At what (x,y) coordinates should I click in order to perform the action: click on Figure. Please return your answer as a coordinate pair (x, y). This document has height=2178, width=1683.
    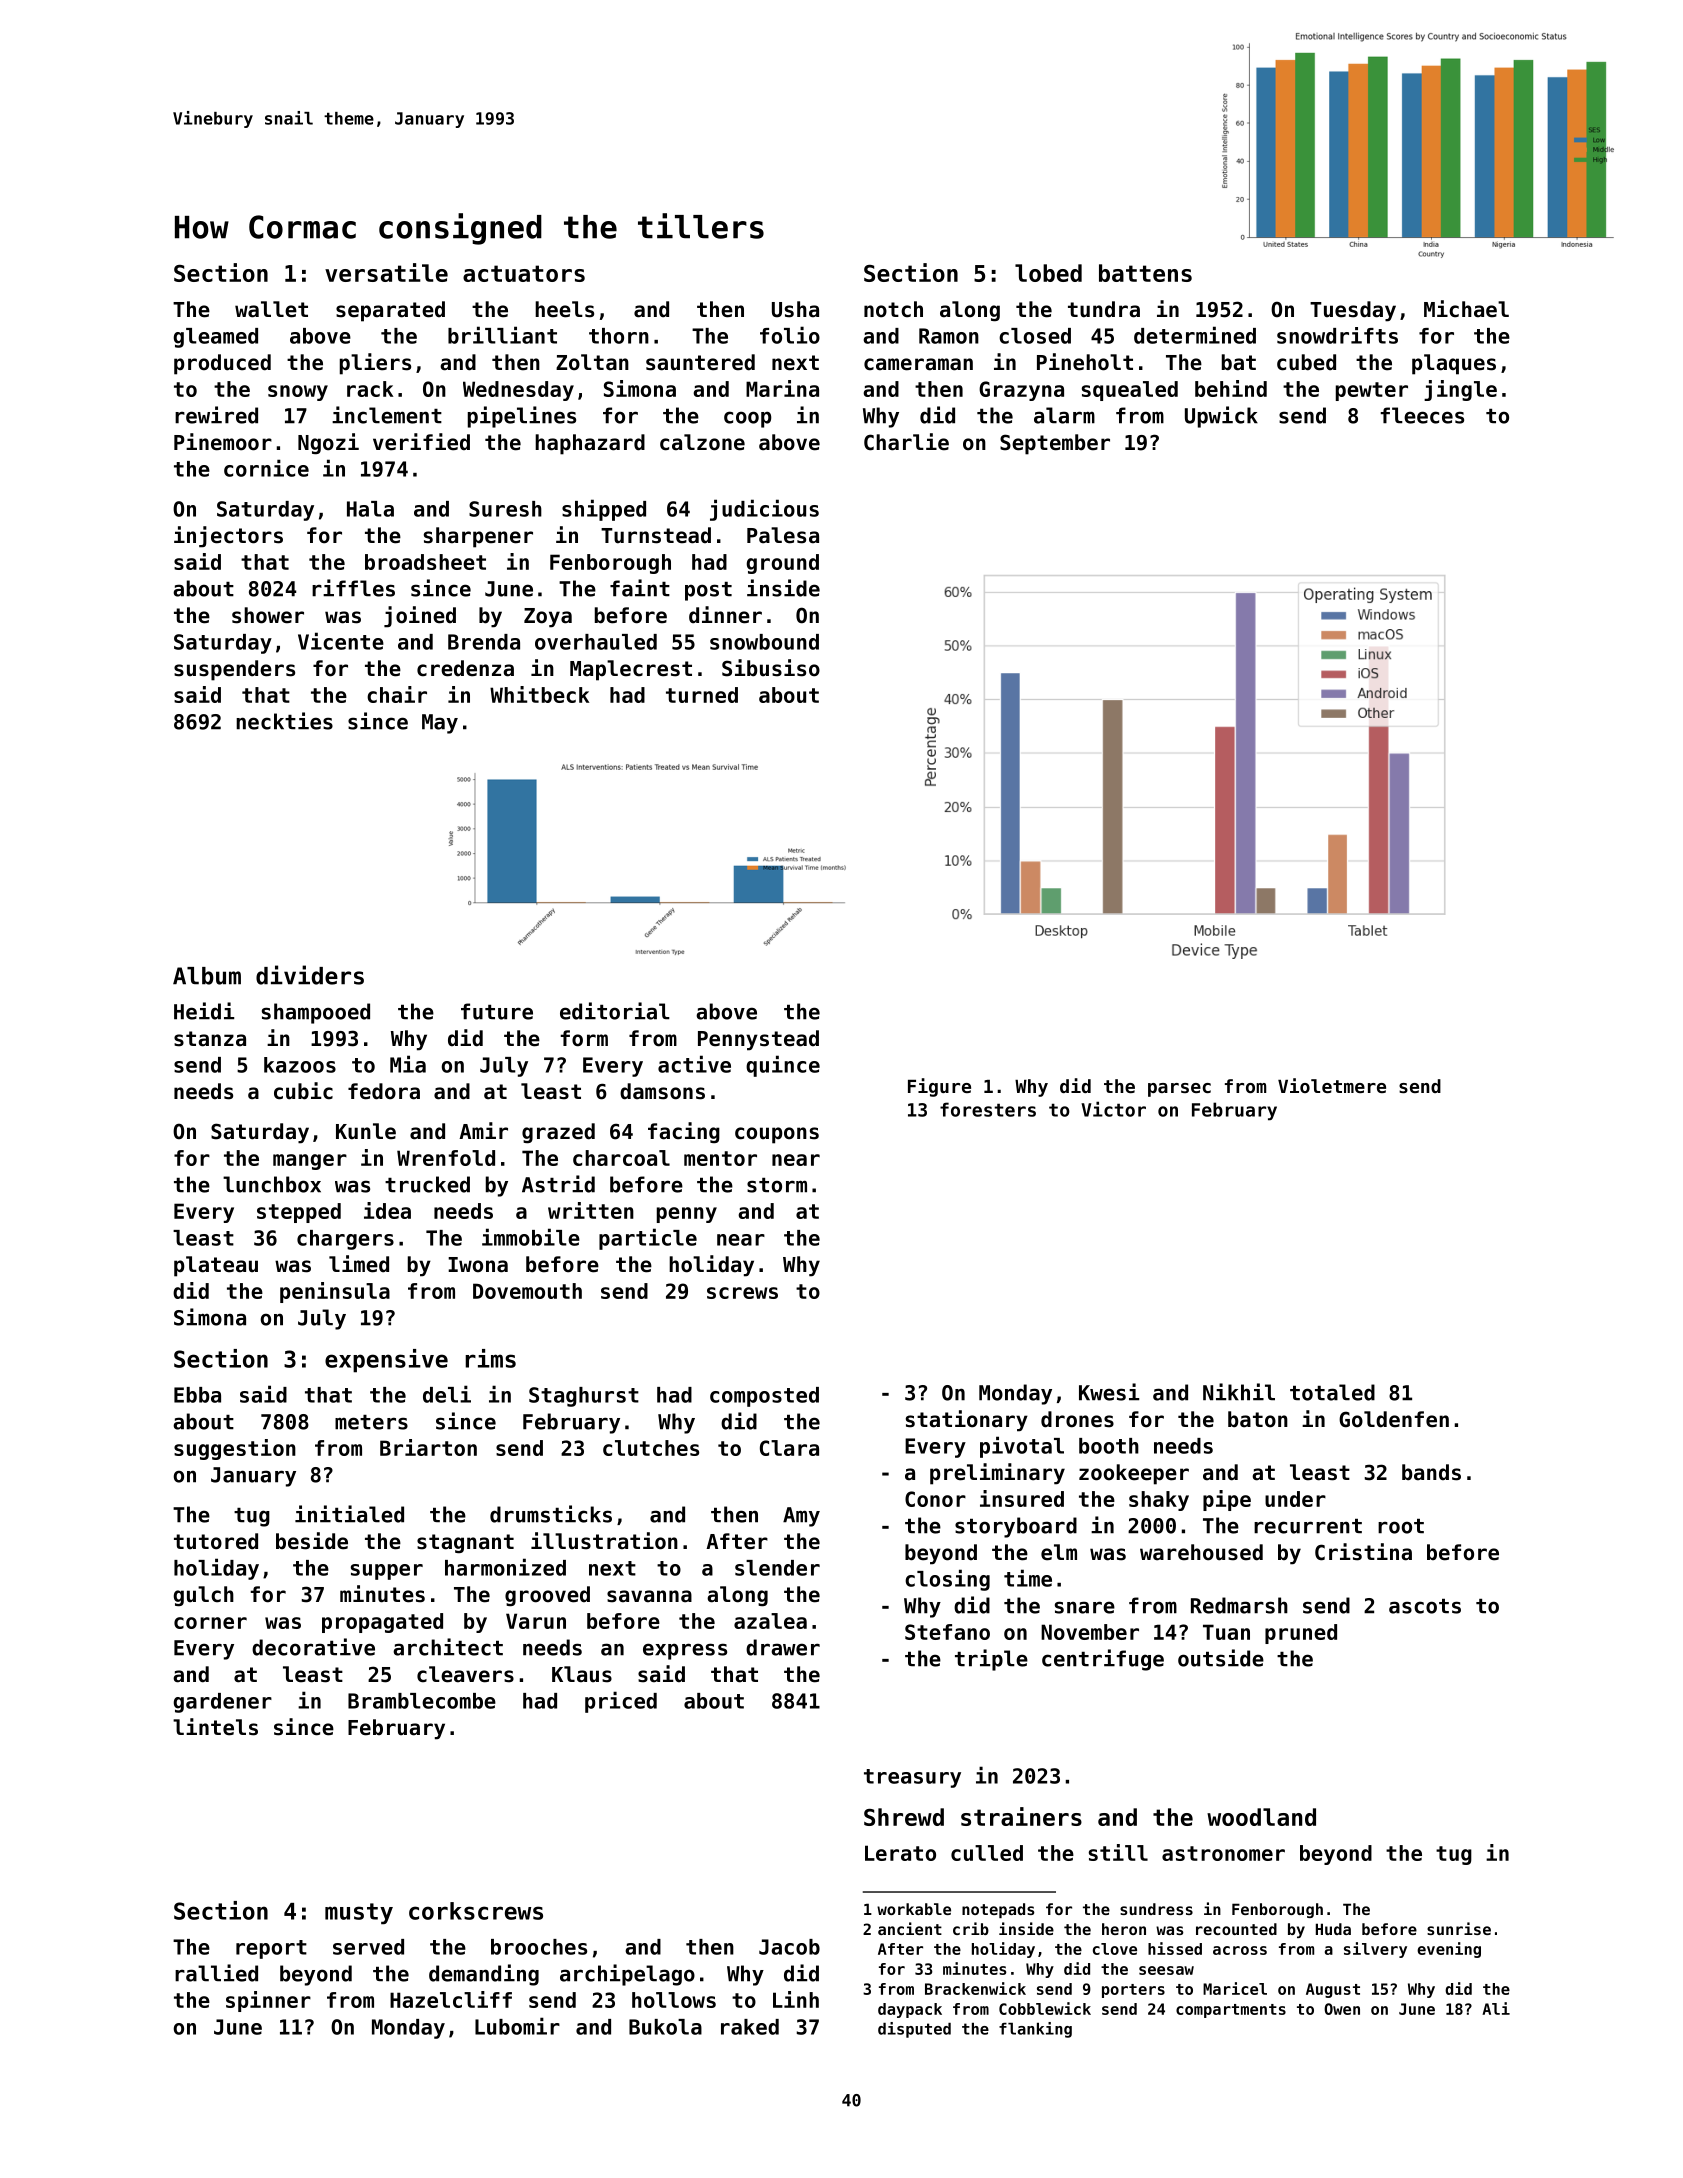
    Looking at the image, I should click on (939, 1087).
